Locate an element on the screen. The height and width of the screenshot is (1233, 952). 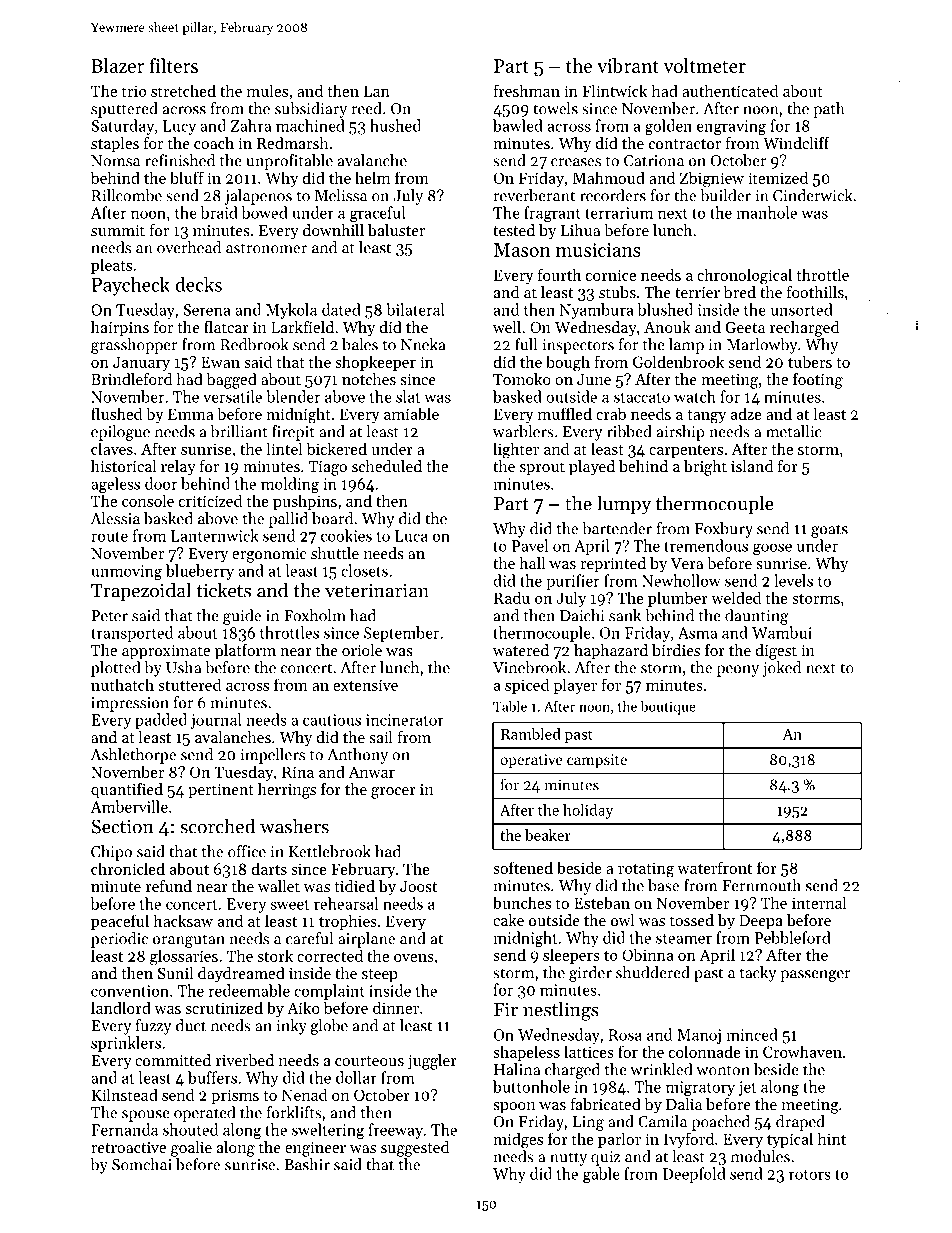
Peter is located at coordinates (109, 616).
